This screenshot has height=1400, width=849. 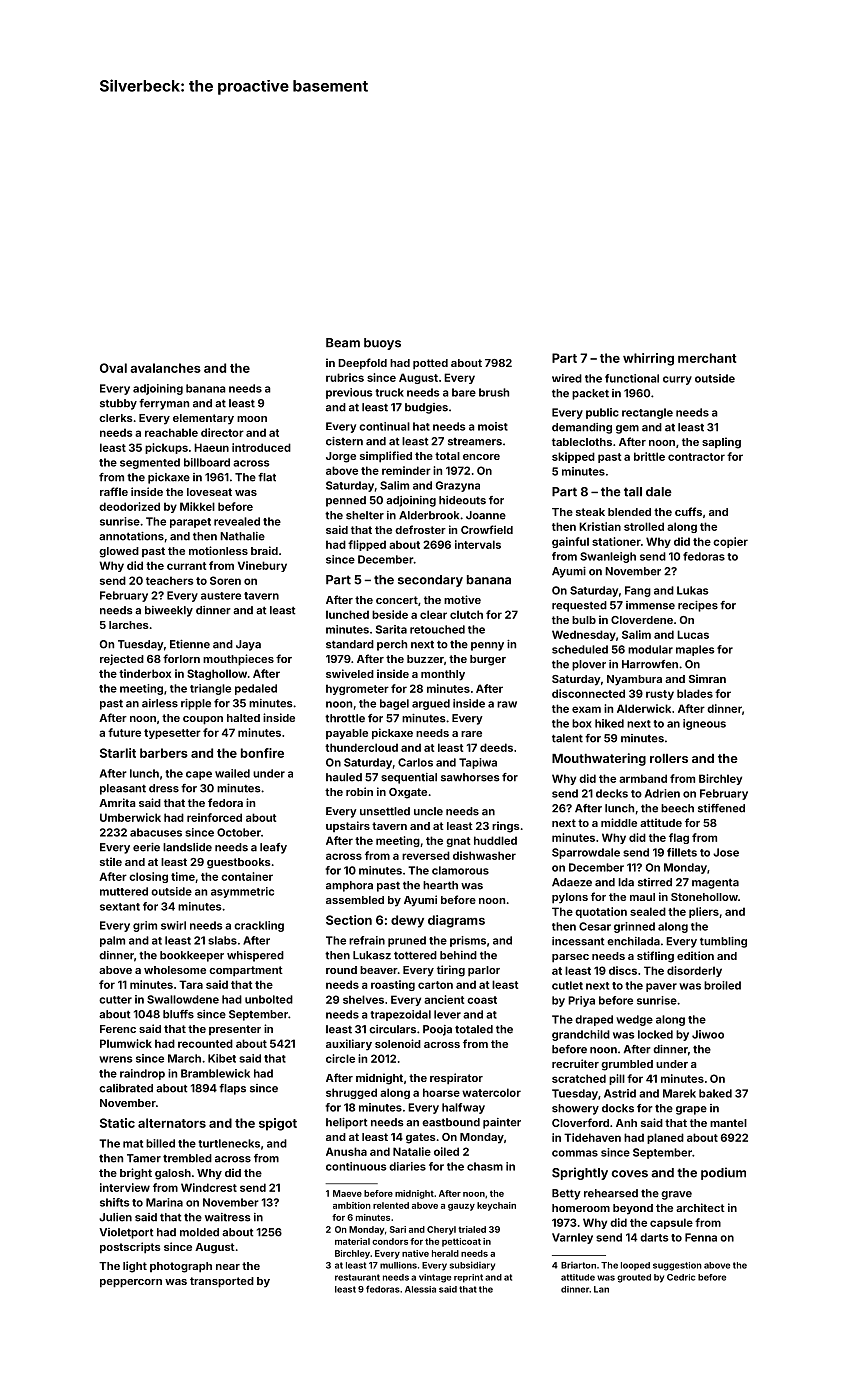 I want to click on Mouthwatering, so click(x=599, y=759).
